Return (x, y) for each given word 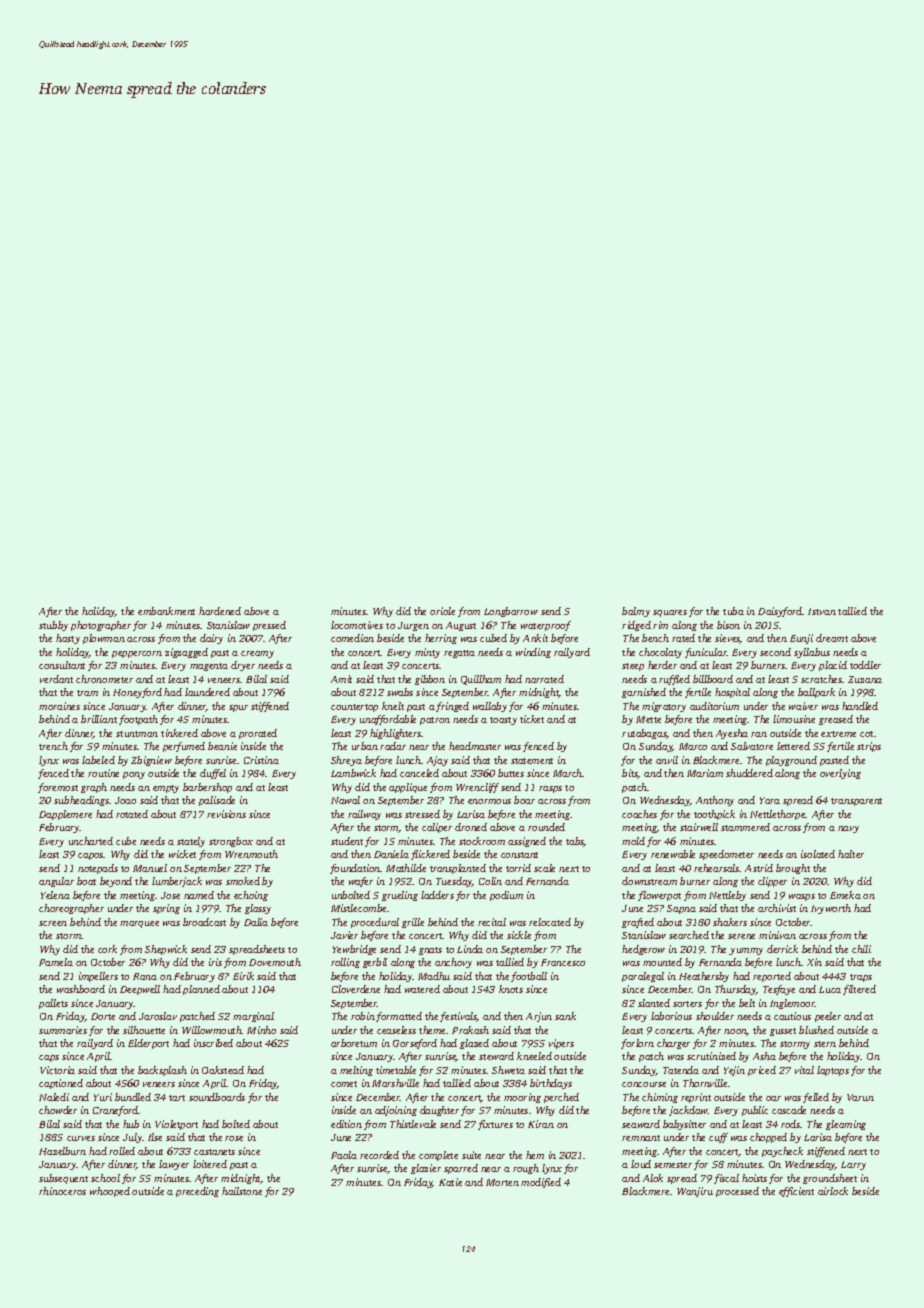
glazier (426, 1169)
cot (867, 734)
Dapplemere (65, 815)
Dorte (103, 1016)
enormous (489, 801)
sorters (687, 1004)
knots (511, 989)
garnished (644, 693)
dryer (243, 666)
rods (791, 1124)
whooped (110, 1192)
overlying (840, 774)
